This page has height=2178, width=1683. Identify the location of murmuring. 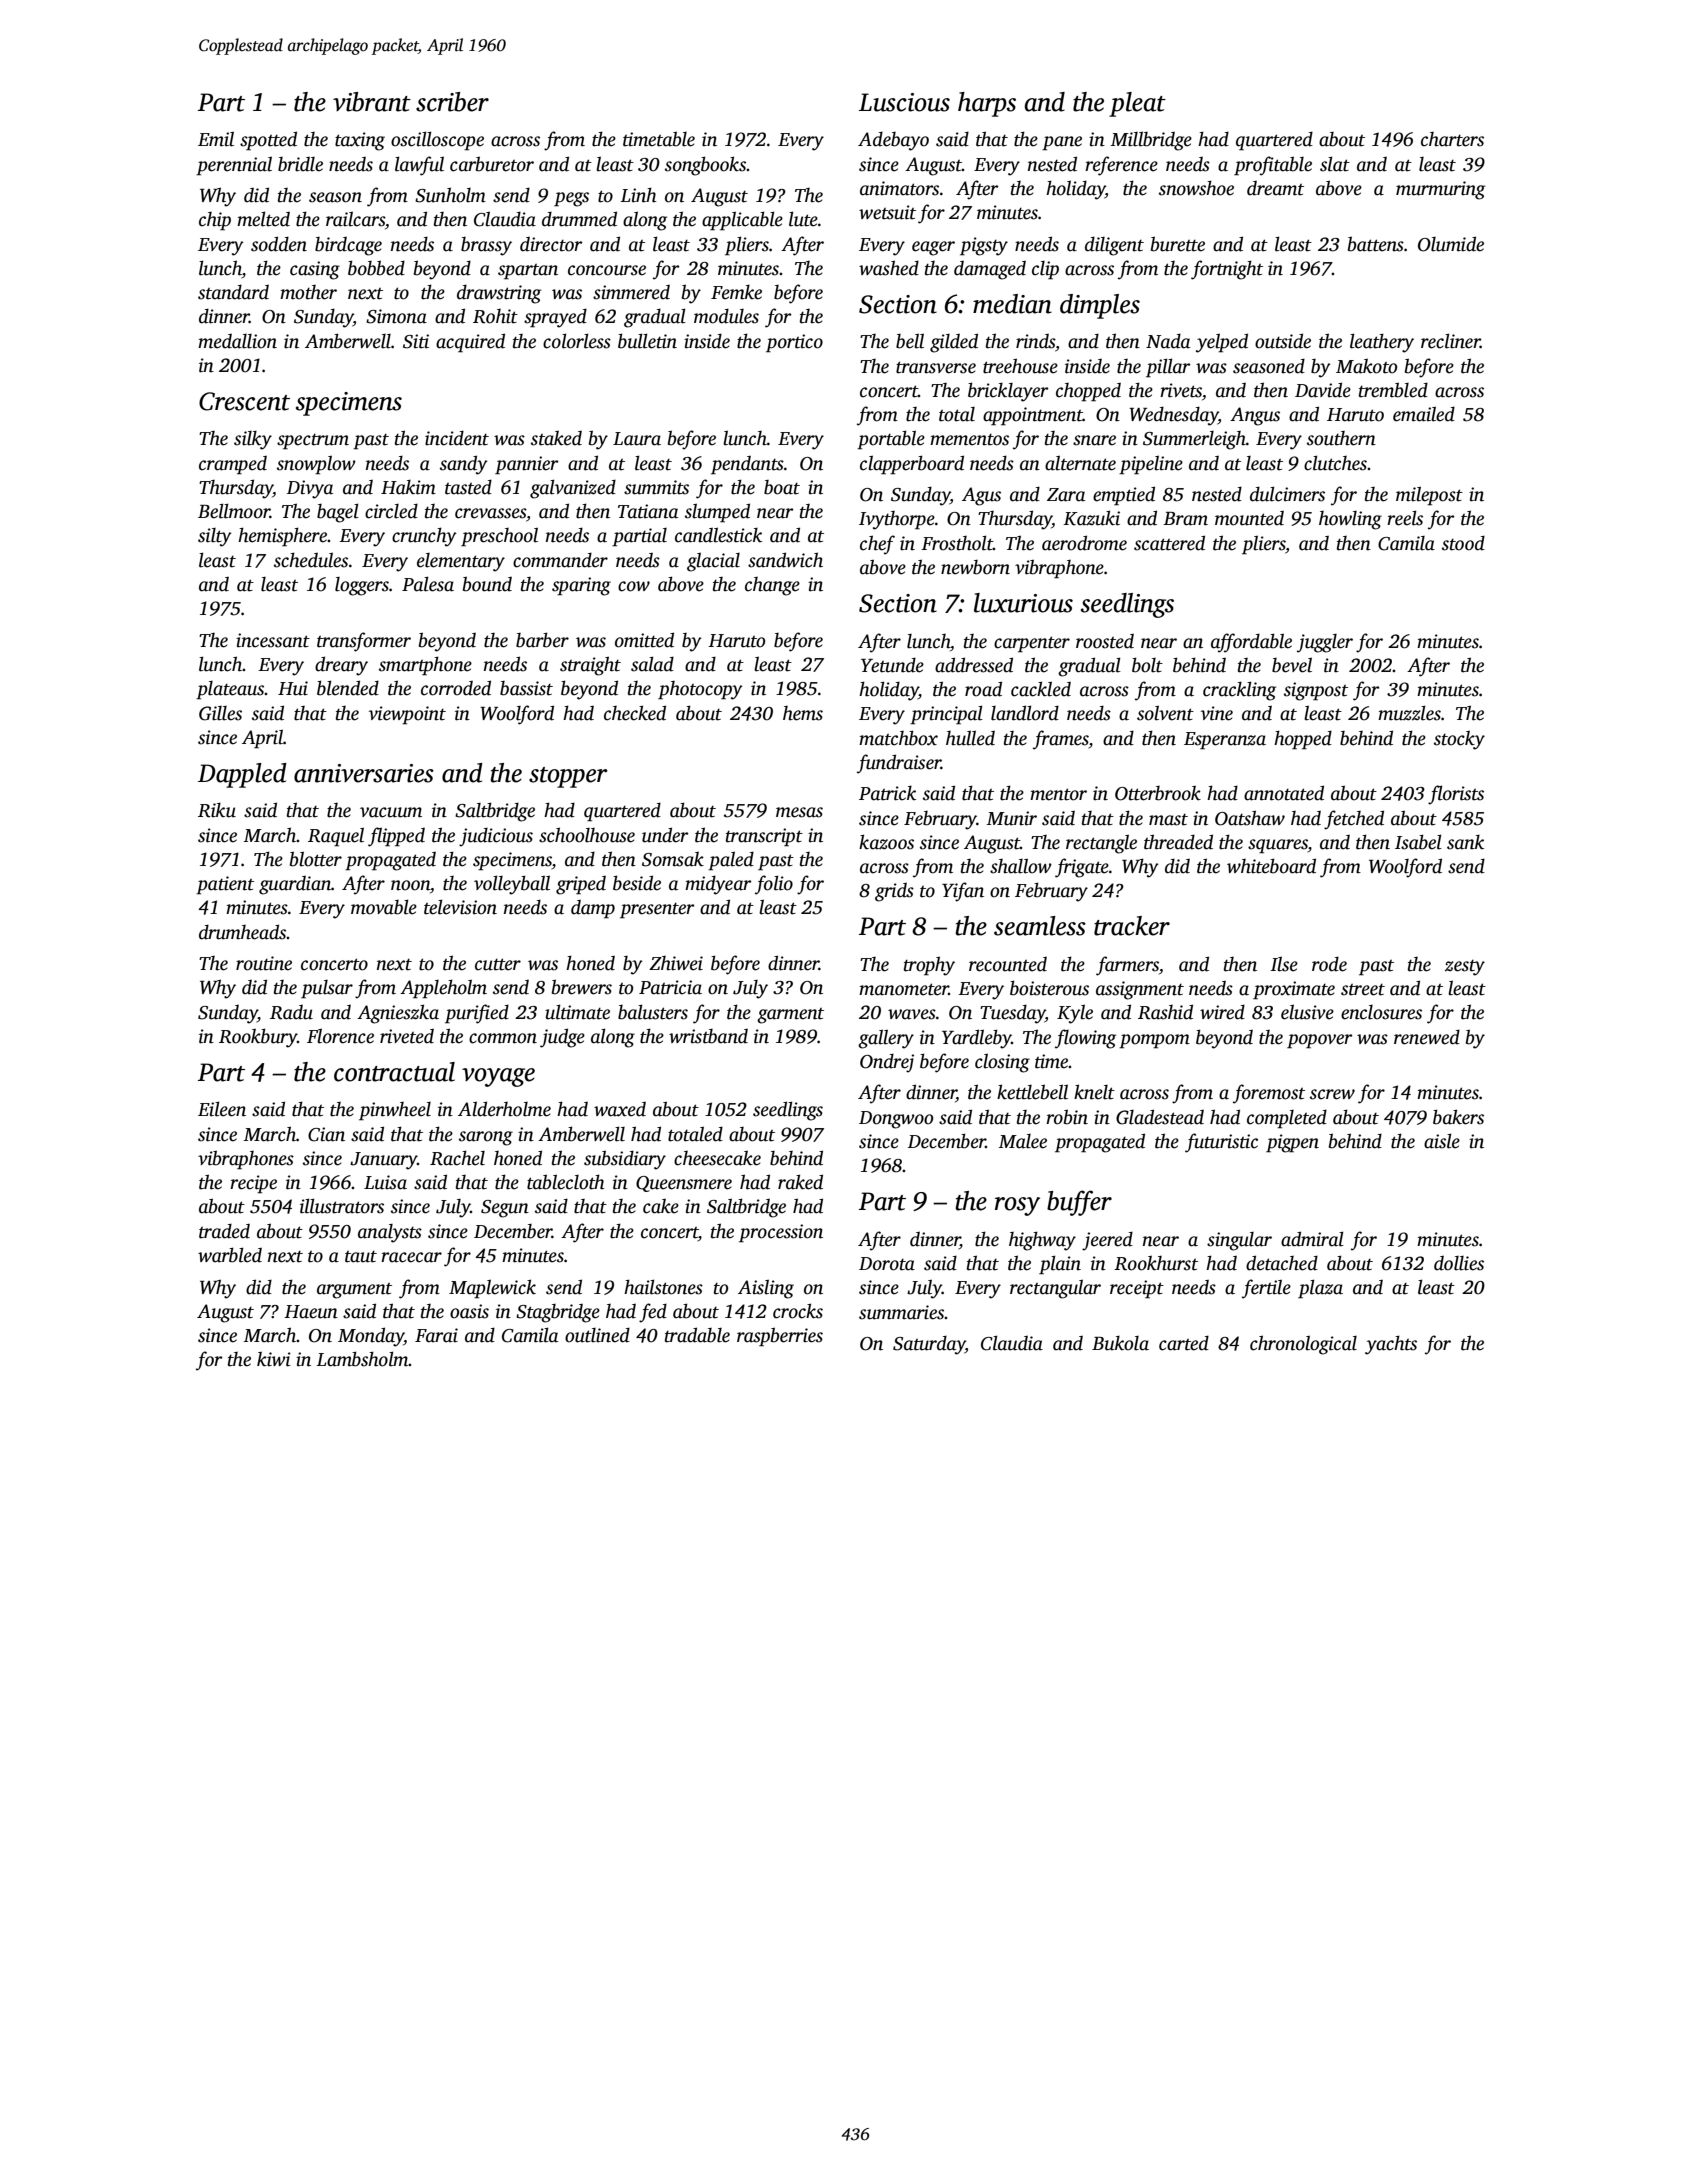
(1440, 190).
